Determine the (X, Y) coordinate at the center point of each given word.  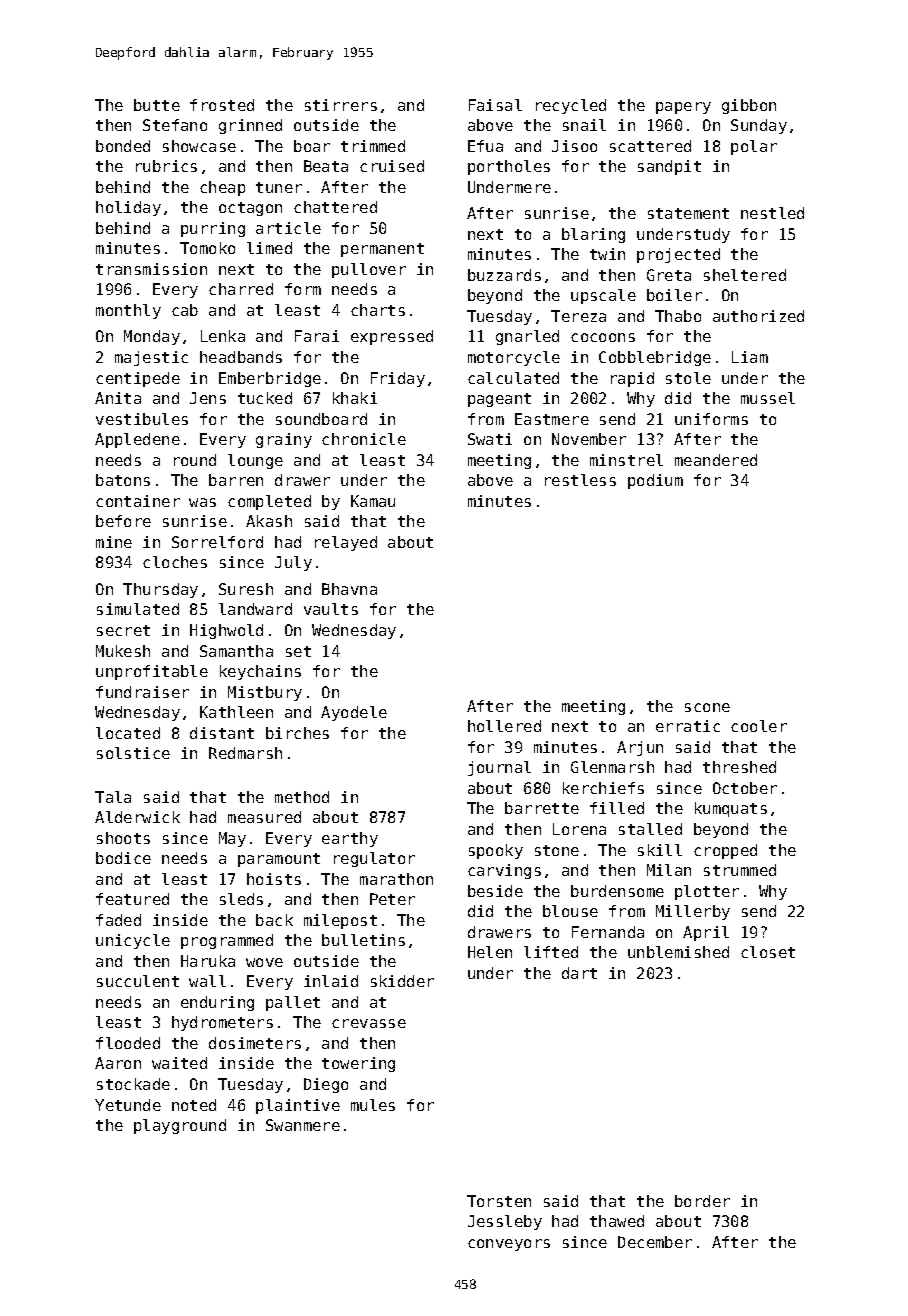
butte (157, 105)
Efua (485, 146)
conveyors (509, 1245)
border (702, 1201)
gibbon (749, 106)
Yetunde (128, 1105)
